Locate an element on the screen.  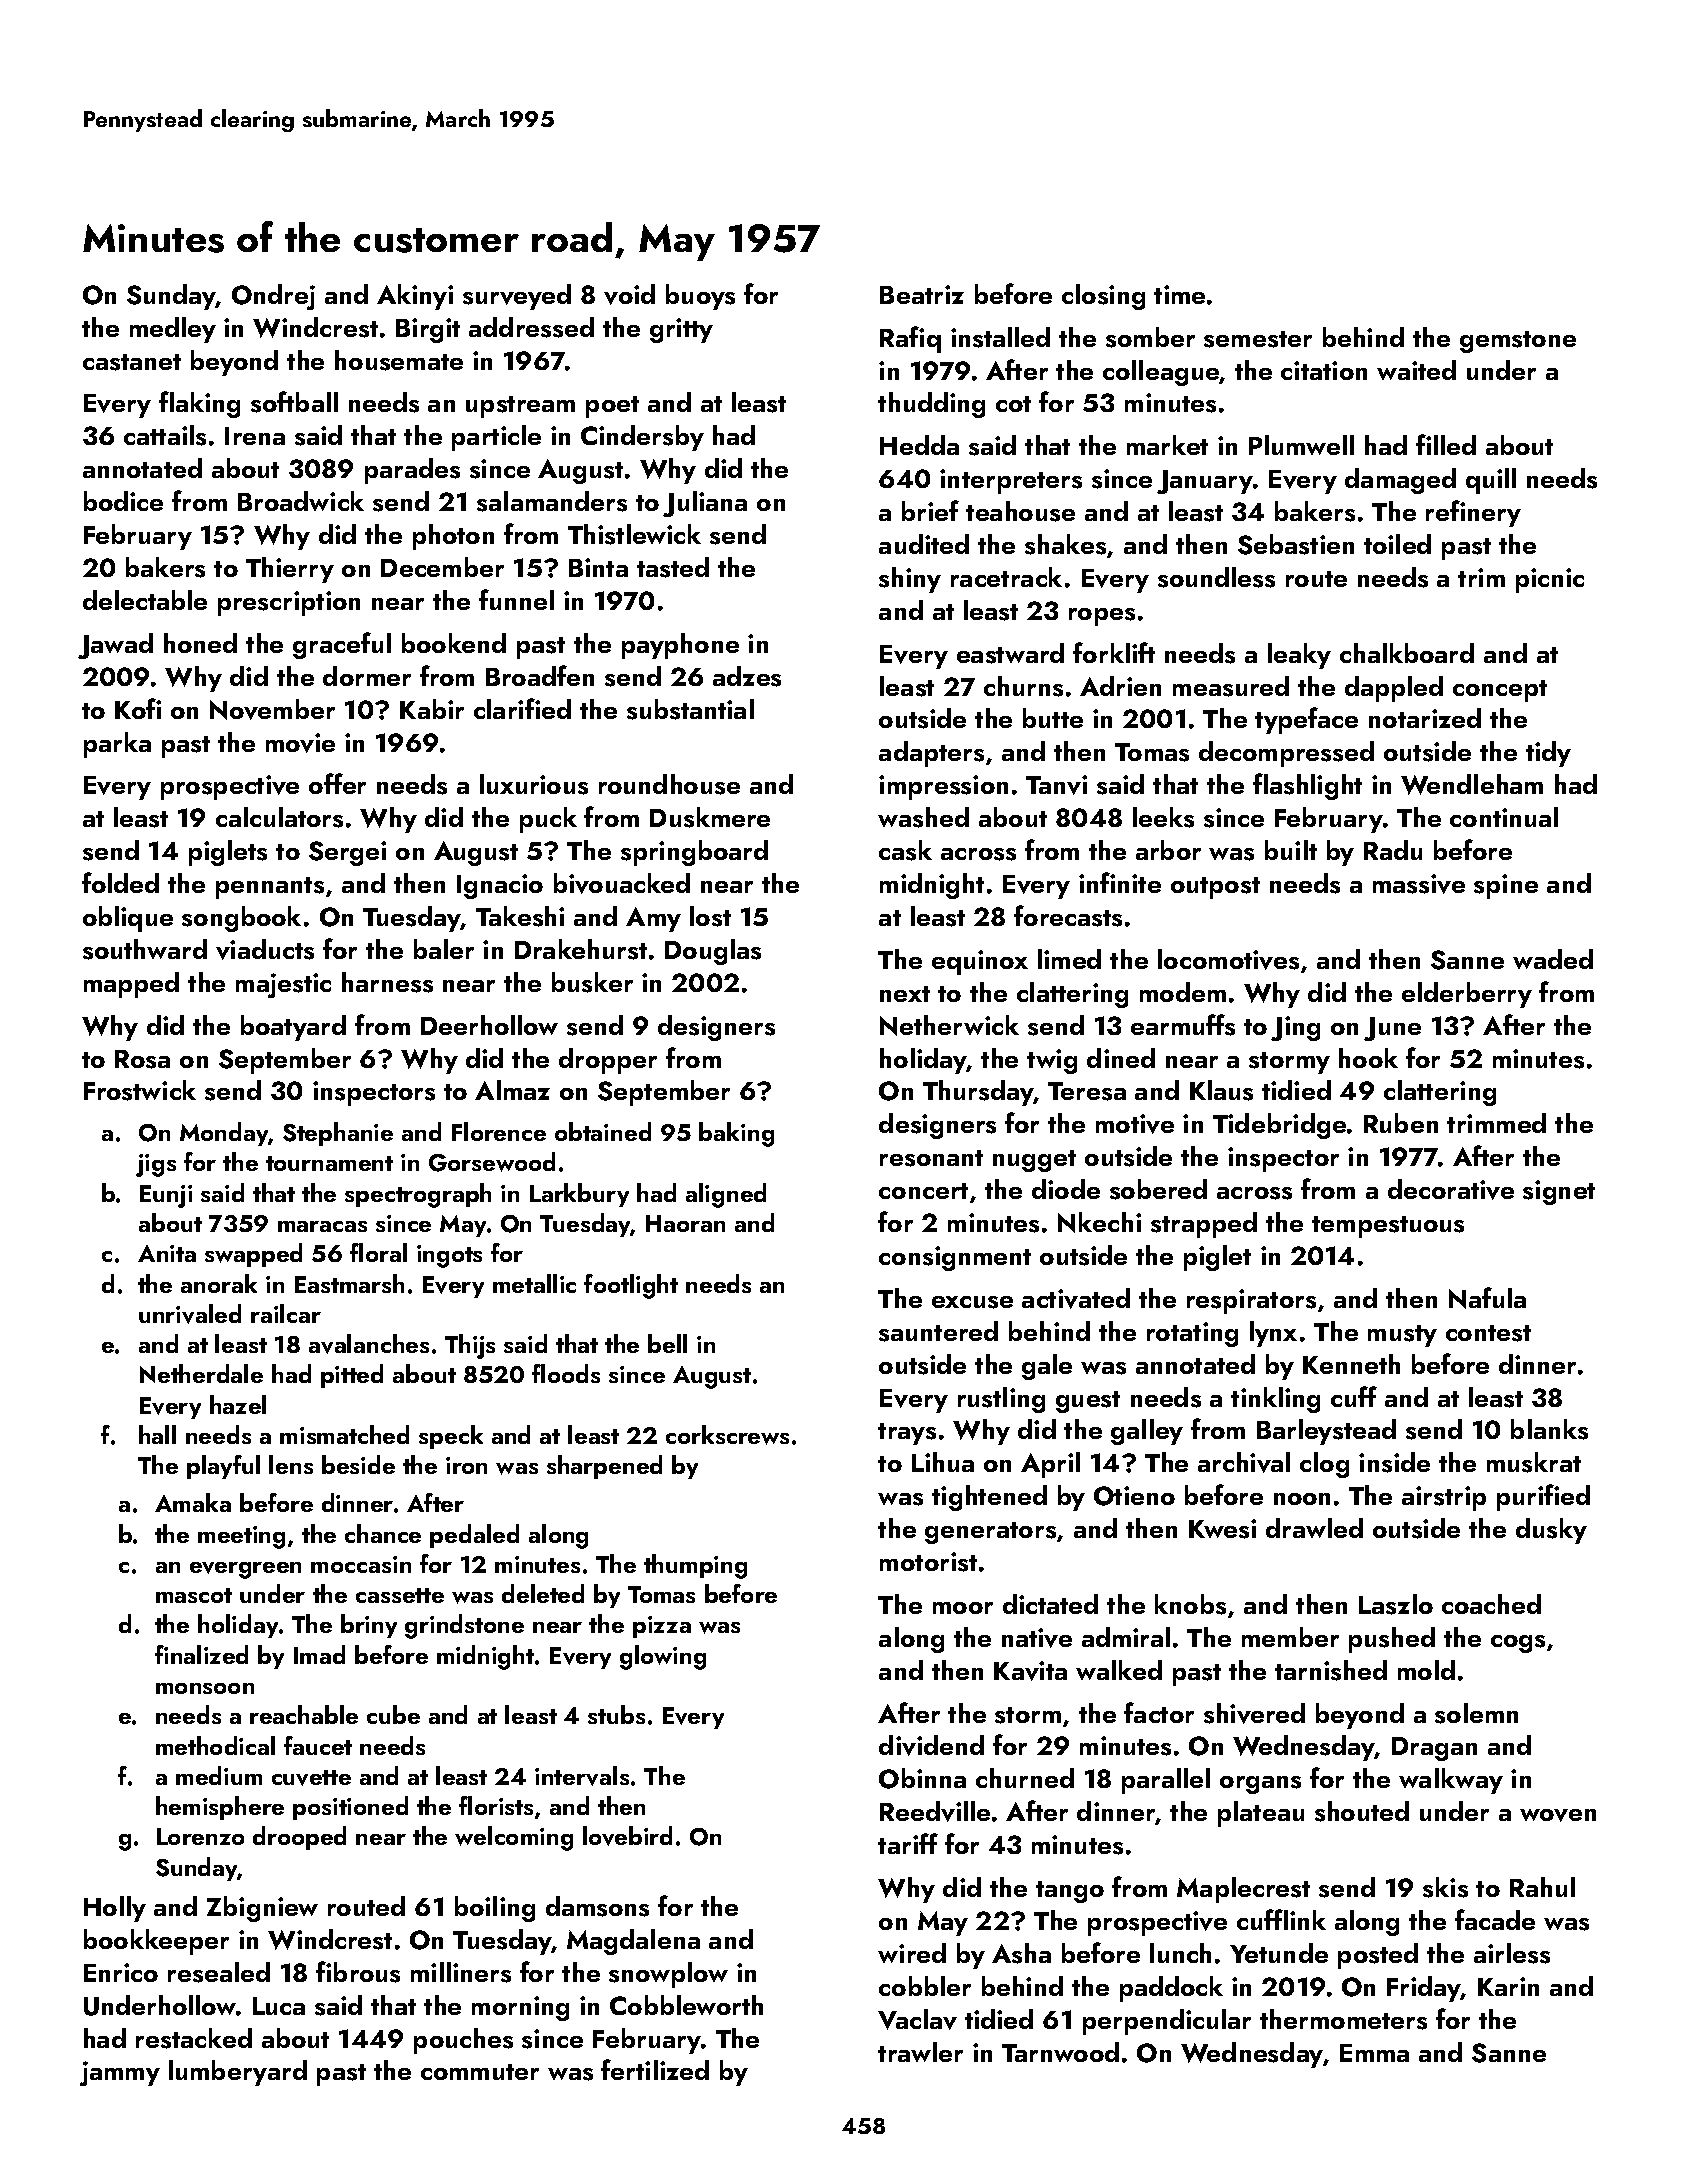
wired is located at coordinates (912, 1953).
